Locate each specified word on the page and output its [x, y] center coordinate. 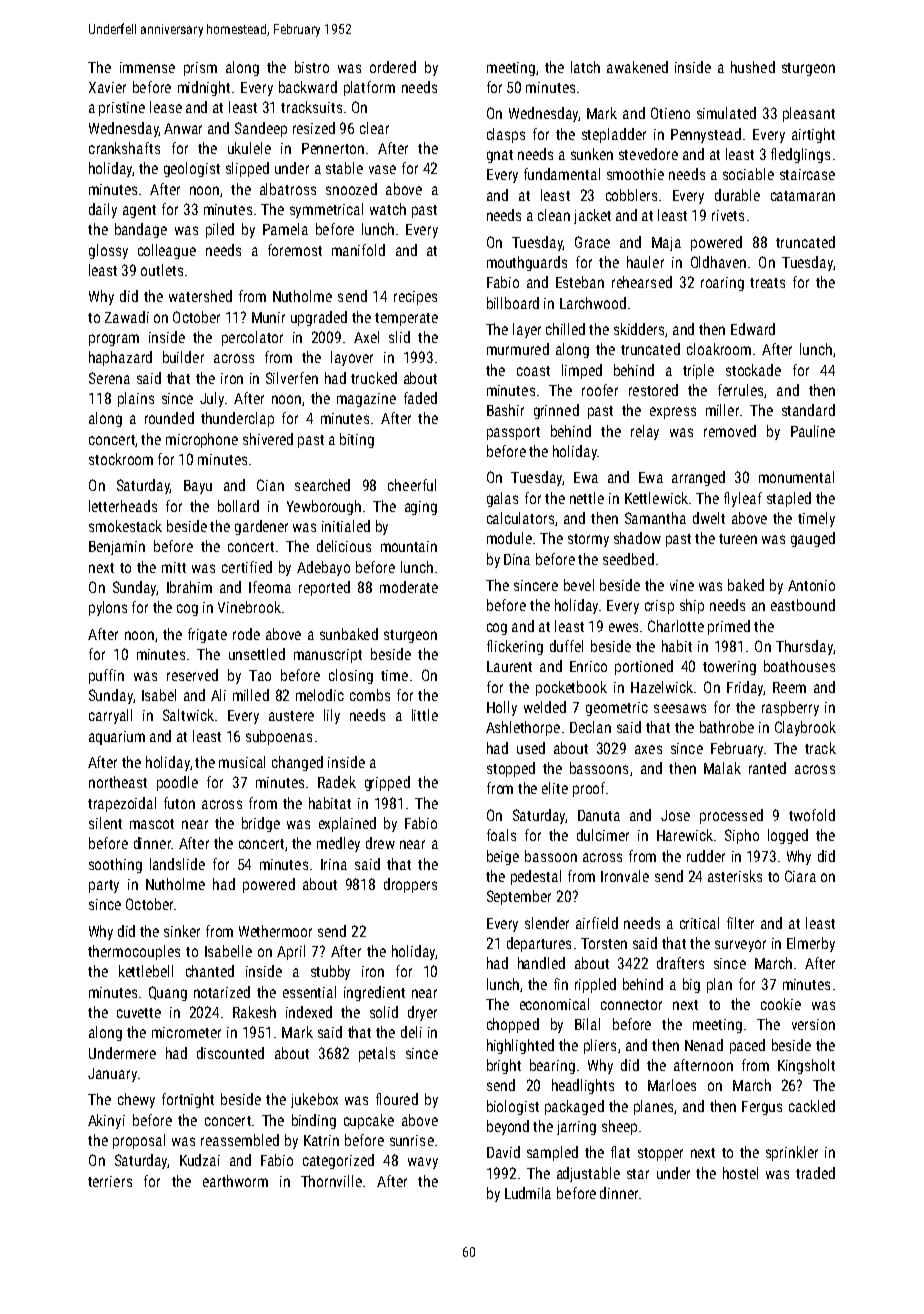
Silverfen [292, 378]
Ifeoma [270, 587]
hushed [753, 67]
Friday [745, 688]
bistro [312, 67]
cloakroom [719, 349]
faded [420, 398]
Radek [337, 782]
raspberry [790, 708]
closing [351, 676]
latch [585, 67]
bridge [261, 824]
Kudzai [200, 1160]
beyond [508, 1127]
